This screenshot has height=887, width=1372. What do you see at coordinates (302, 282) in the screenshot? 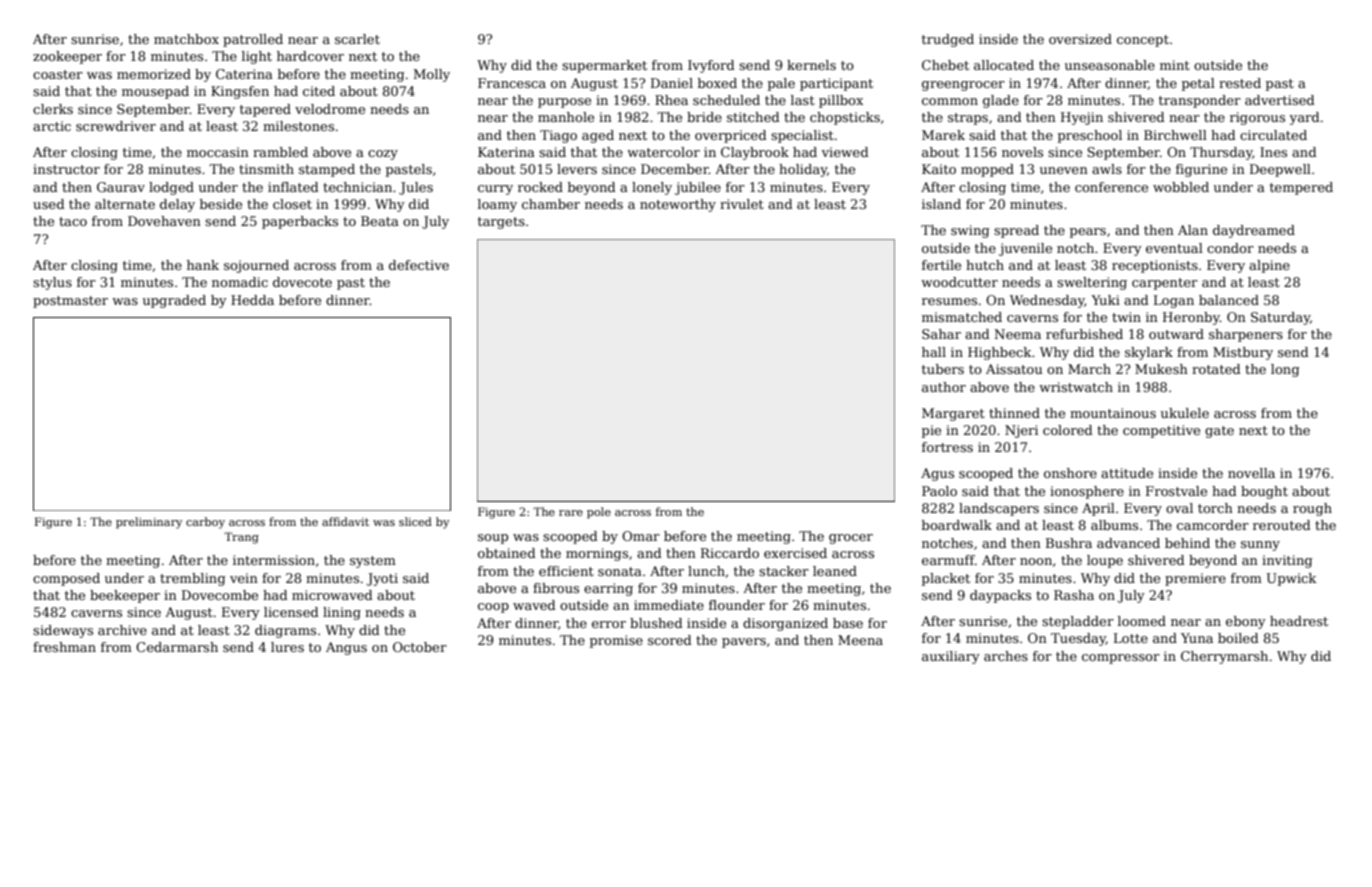
I see `dovecote` at bounding box center [302, 282].
